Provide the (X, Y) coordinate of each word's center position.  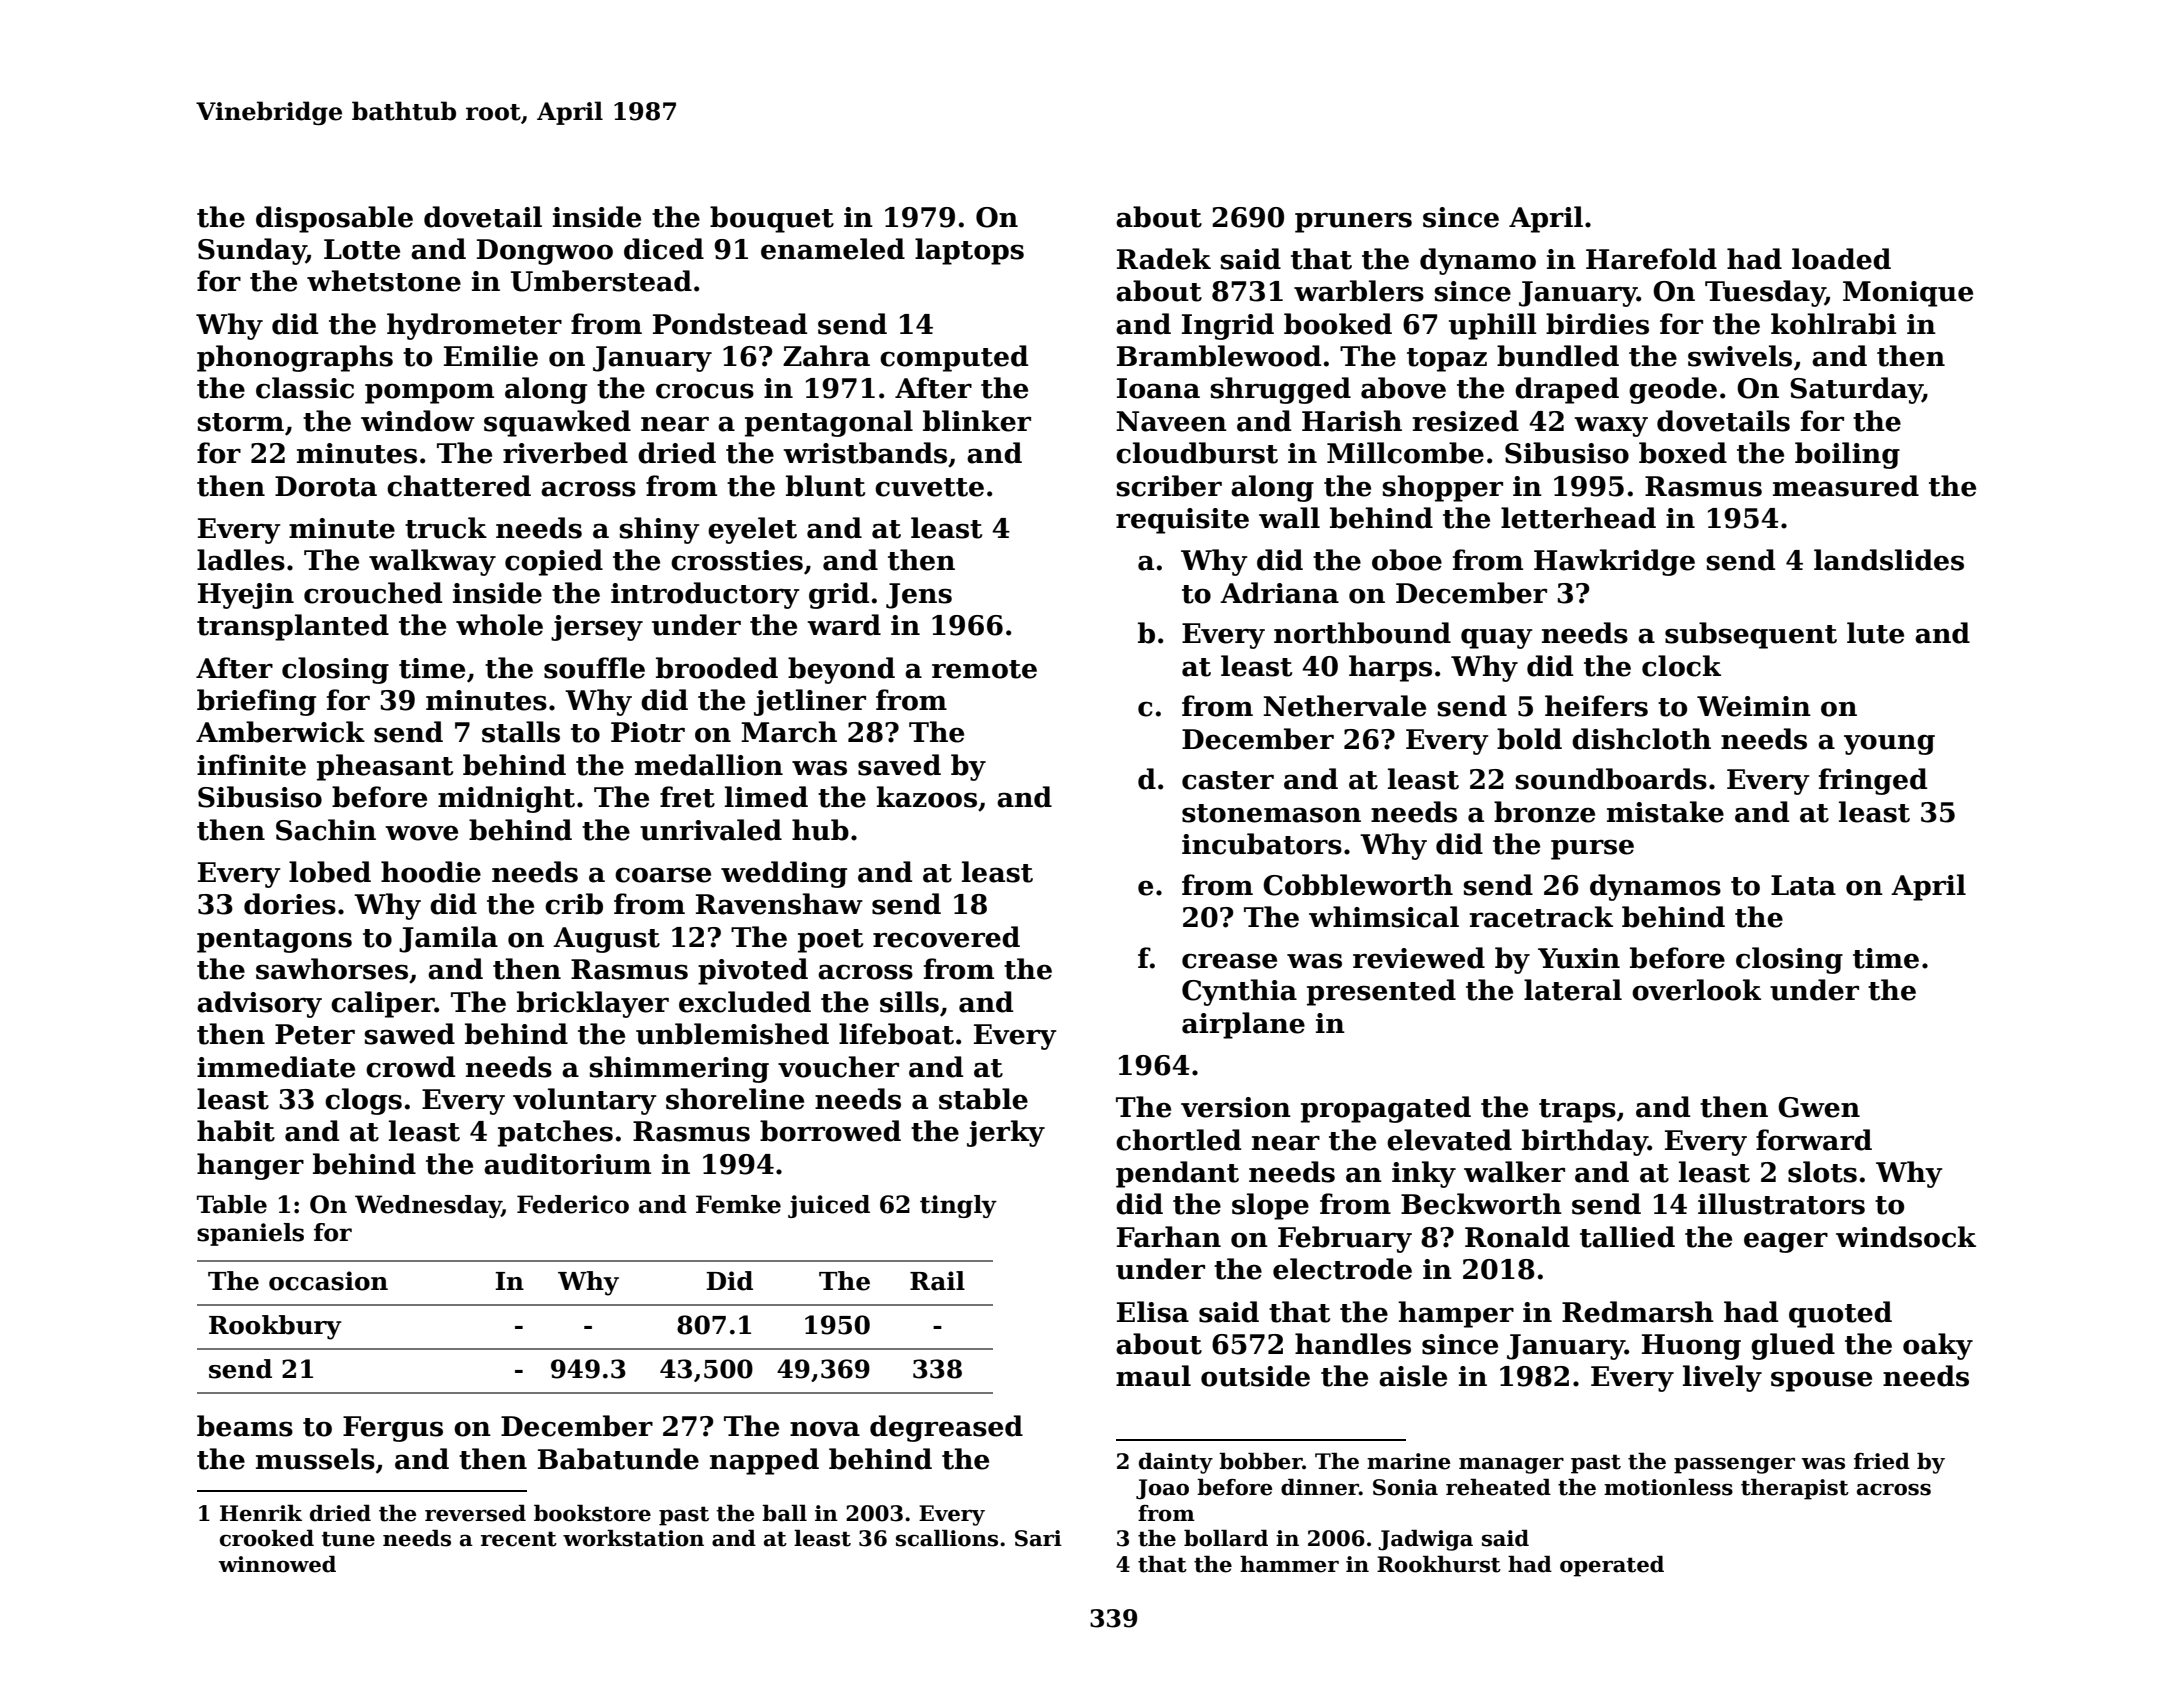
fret (687, 797)
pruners (1353, 222)
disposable (334, 219)
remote (984, 669)
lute (1875, 633)
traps (1577, 1111)
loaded (1841, 259)
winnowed (277, 1564)
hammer (1289, 1564)
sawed (410, 1034)
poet (830, 941)
